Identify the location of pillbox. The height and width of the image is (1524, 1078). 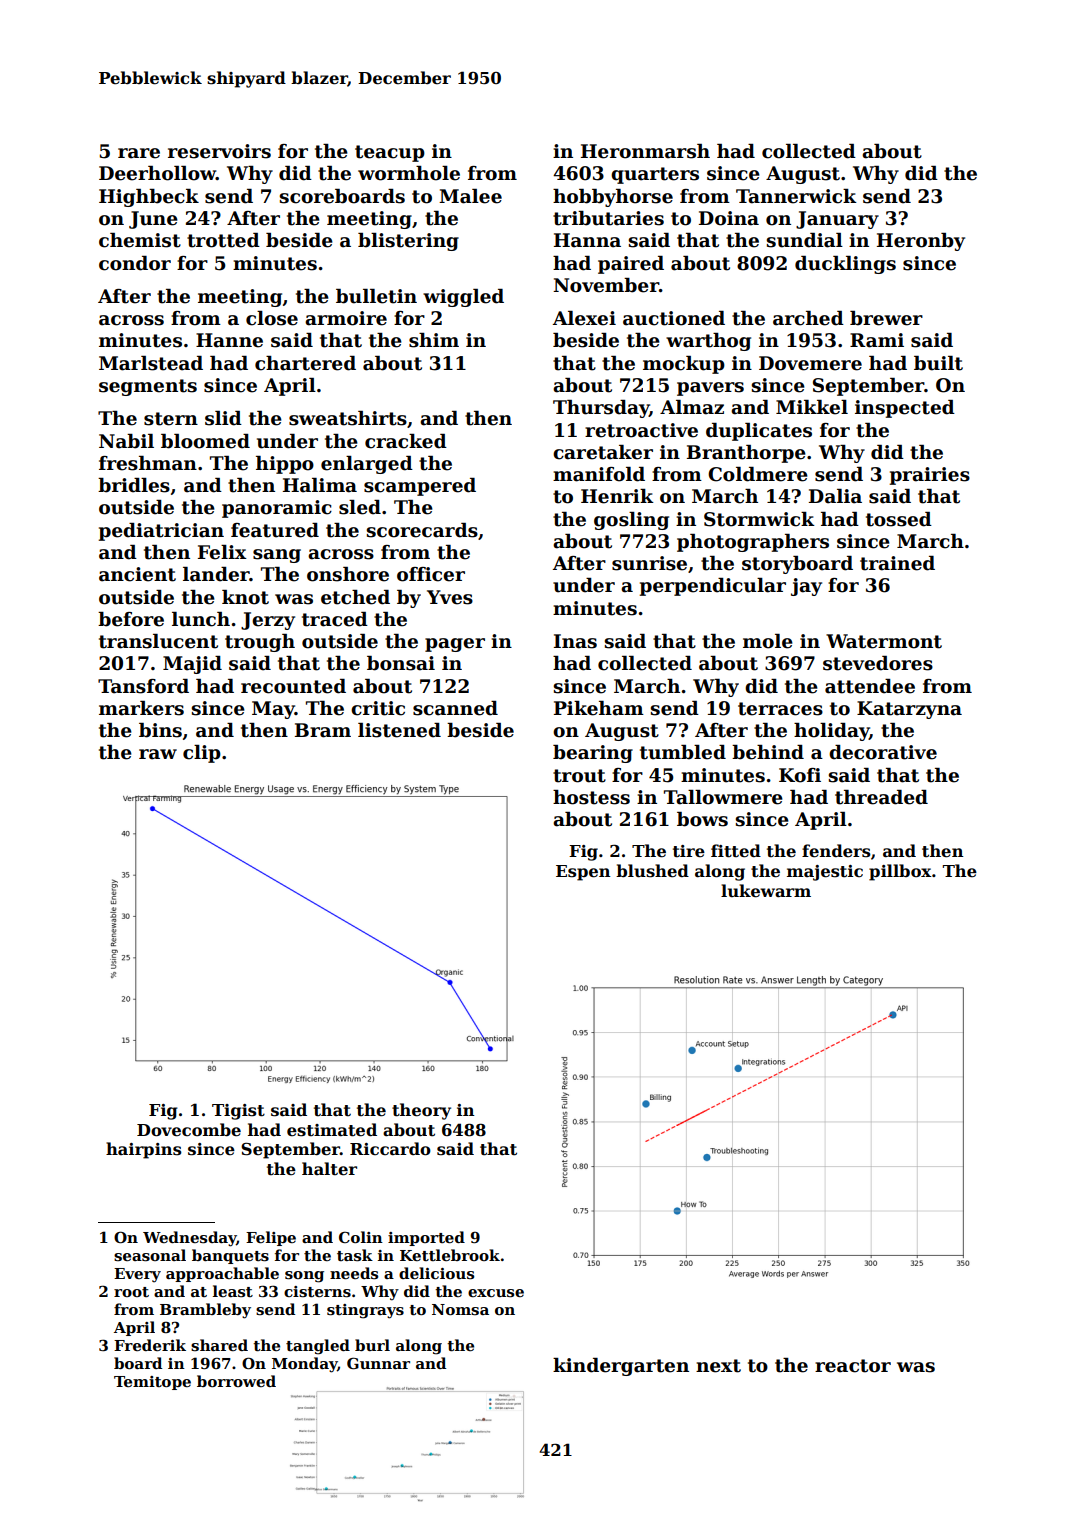
(900, 872).
